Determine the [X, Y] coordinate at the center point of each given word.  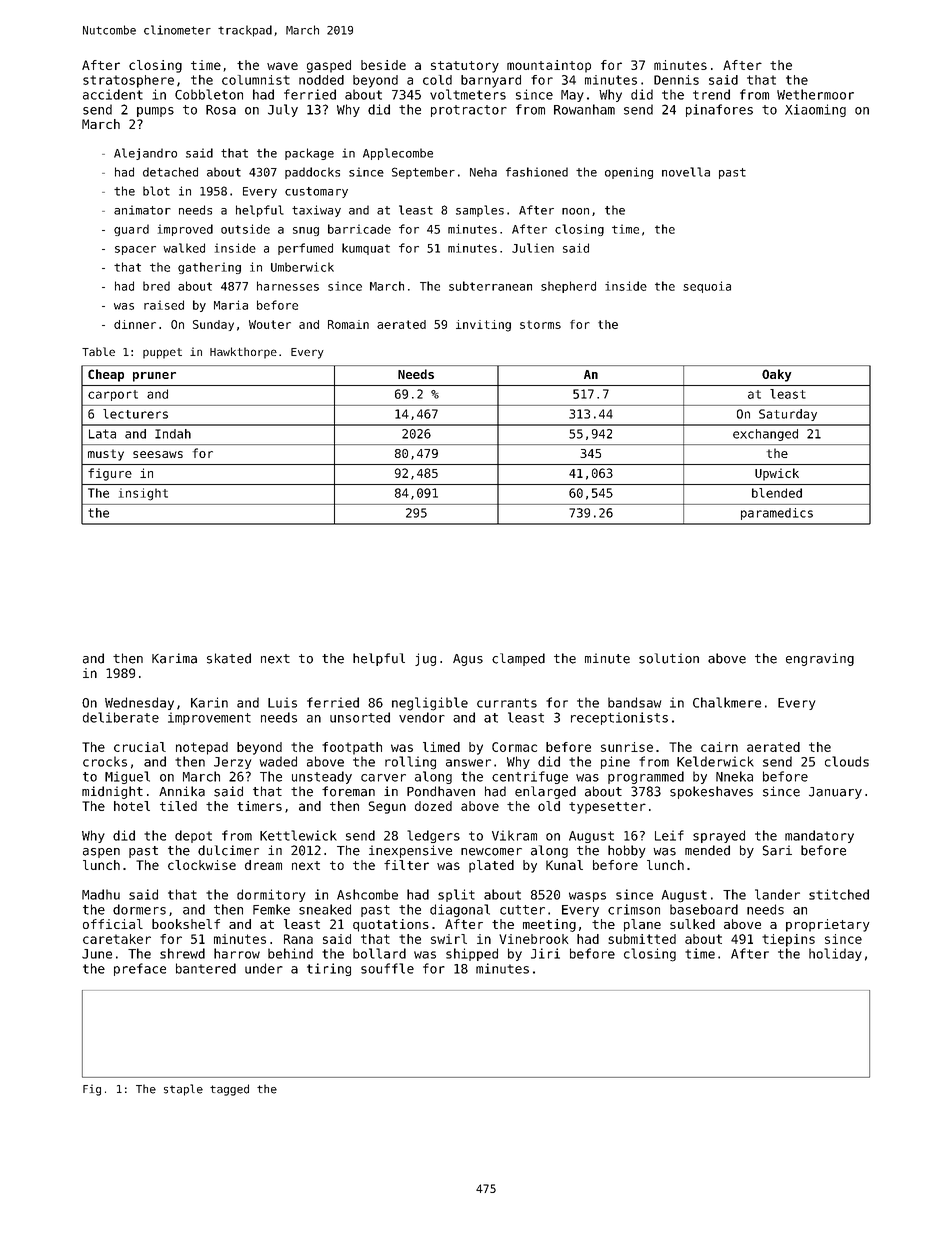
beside [383, 65]
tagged [229, 1090]
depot [193, 836]
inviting [483, 326]
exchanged [765, 435]
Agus [468, 660]
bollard [379, 953]
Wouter [270, 324]
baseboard [704, 909]
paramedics [777, 514]
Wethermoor [815, 94]
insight [143, 494]
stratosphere [128, 81]
